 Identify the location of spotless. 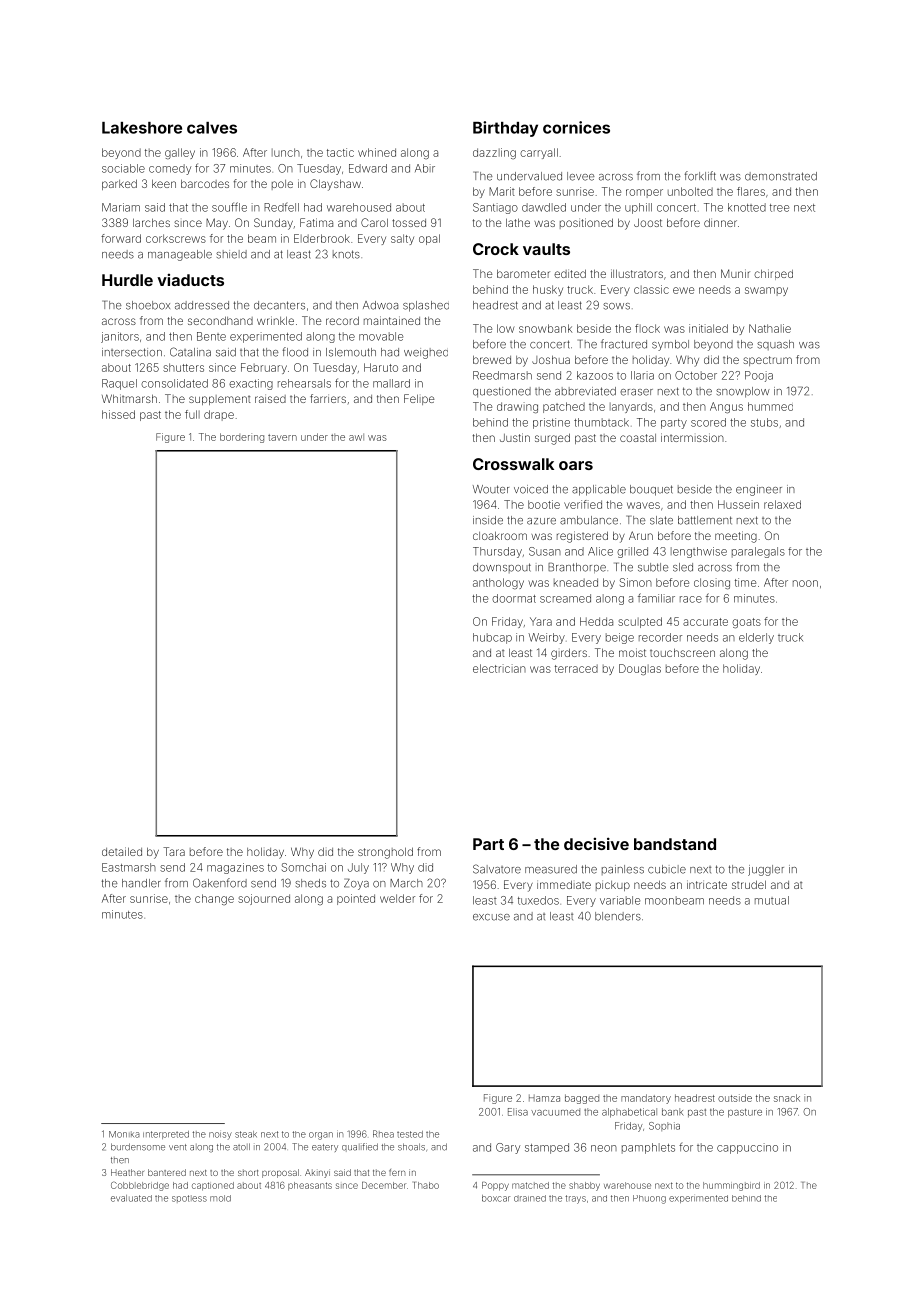
(189, 1199).
